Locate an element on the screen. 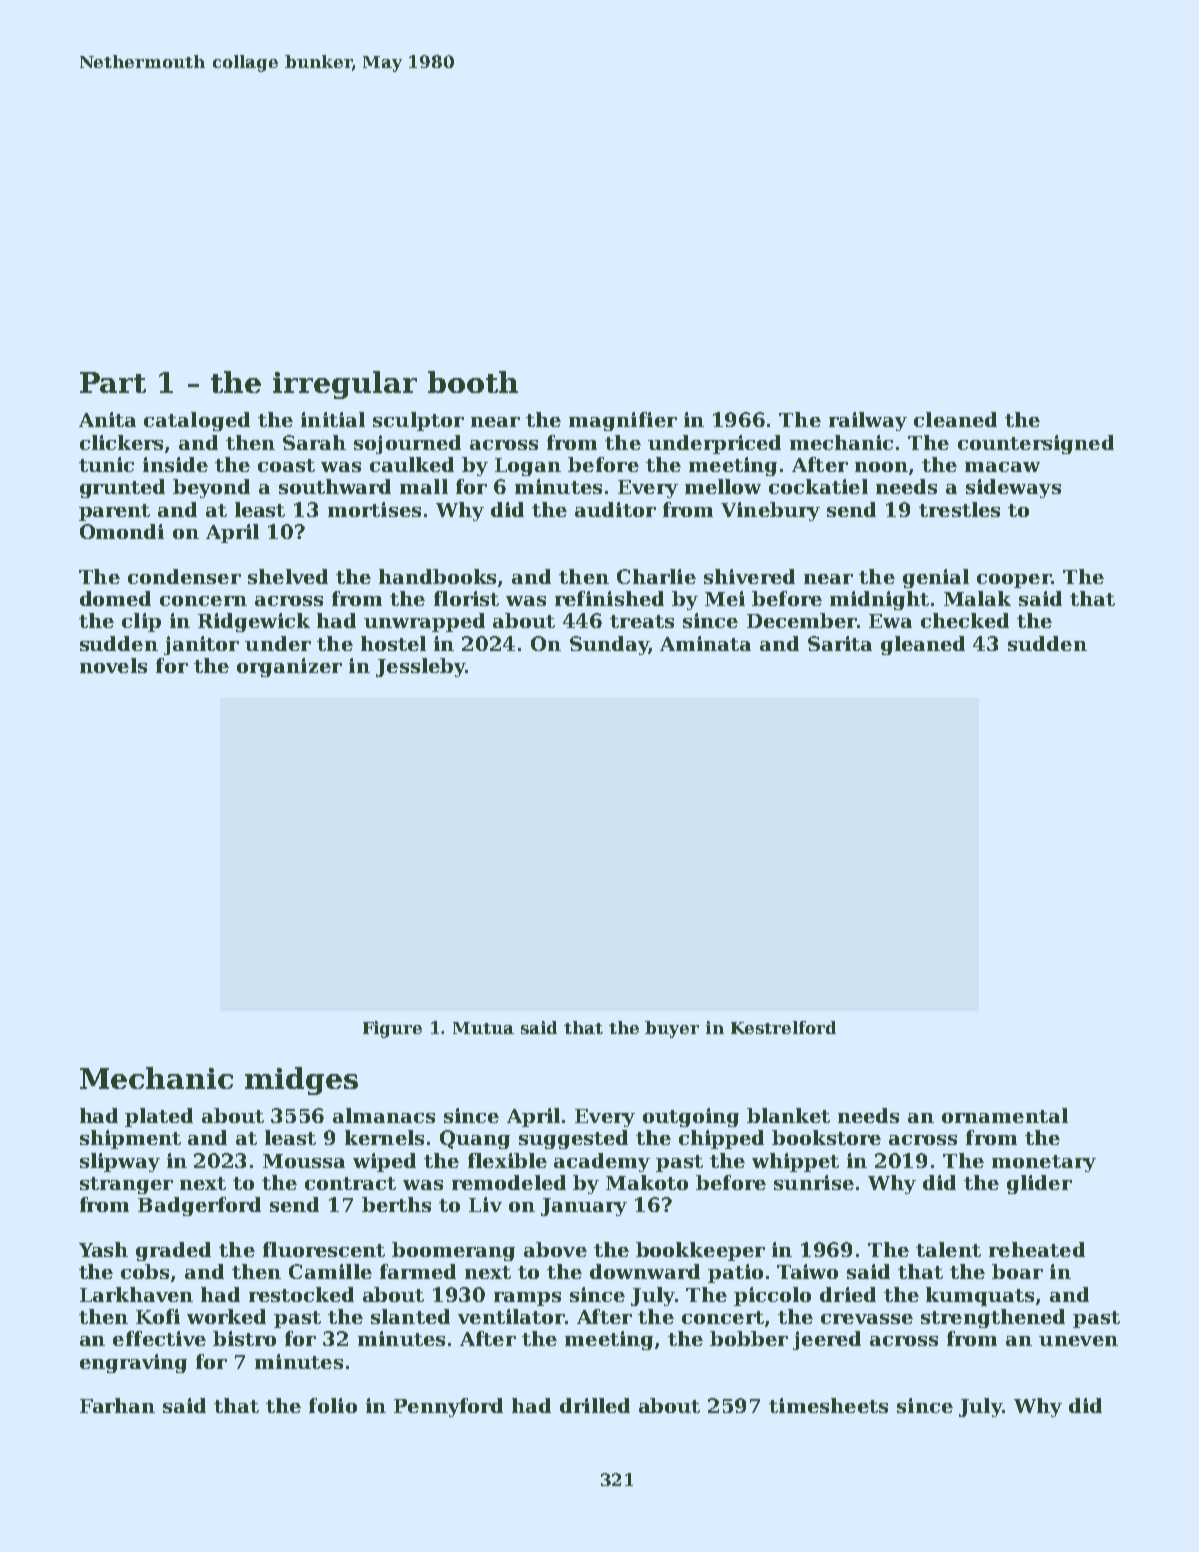 The height and width of the screenshot is (1552, 1199). Logan is located at coordinates (528, 467).
